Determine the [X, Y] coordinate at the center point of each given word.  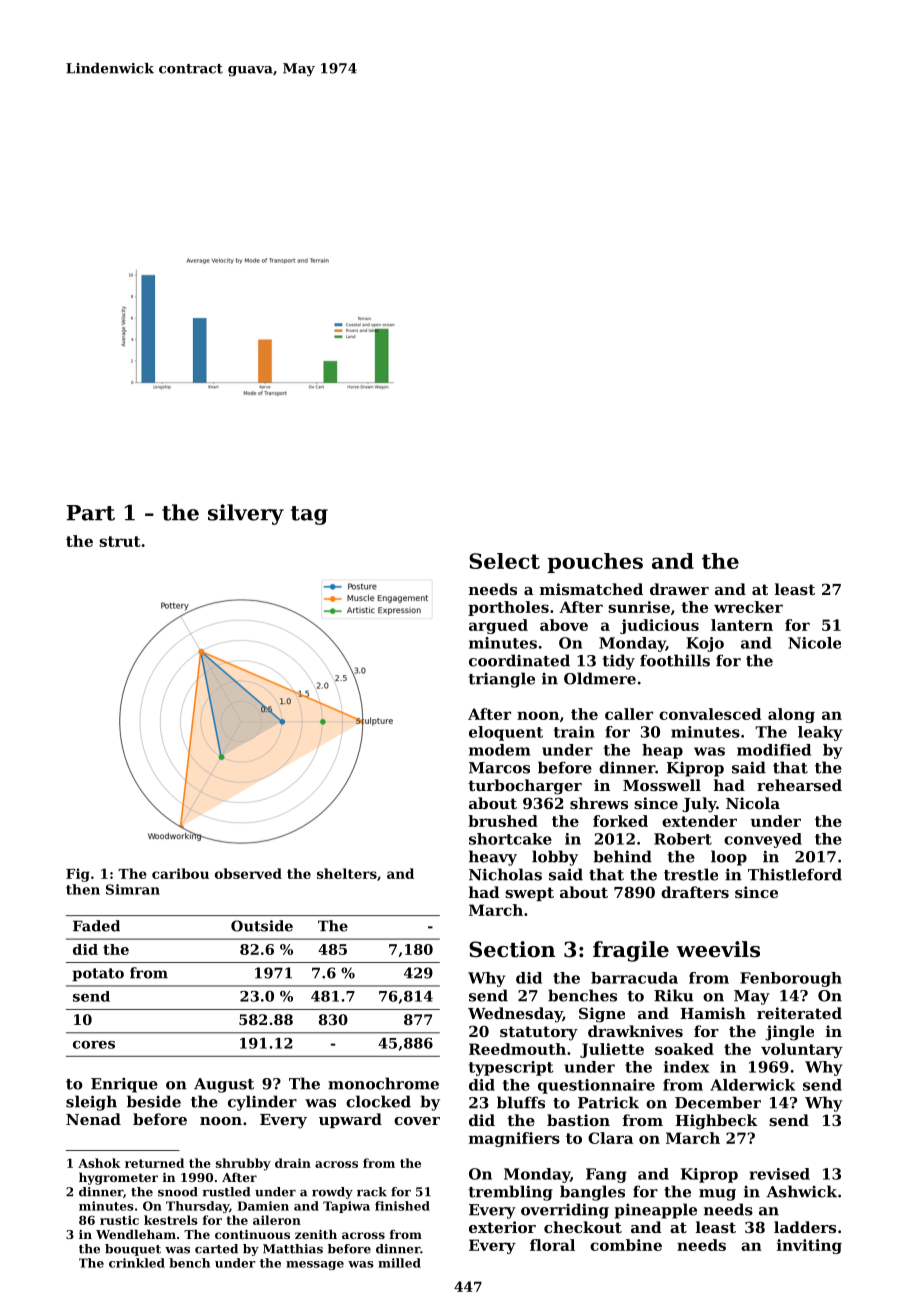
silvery [246, 514]
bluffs [521, 1102]
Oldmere [600, 678]
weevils [718, 949]
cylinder [262, 1103]
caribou [180, 873]
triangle [501, 680]
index [686, 1067]
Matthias [293, 1249]
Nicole [814, 643]
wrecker [748, 607]
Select [504, 561]
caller [629, 714]
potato [98, 975]
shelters [347, 873]
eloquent [506, 733]
